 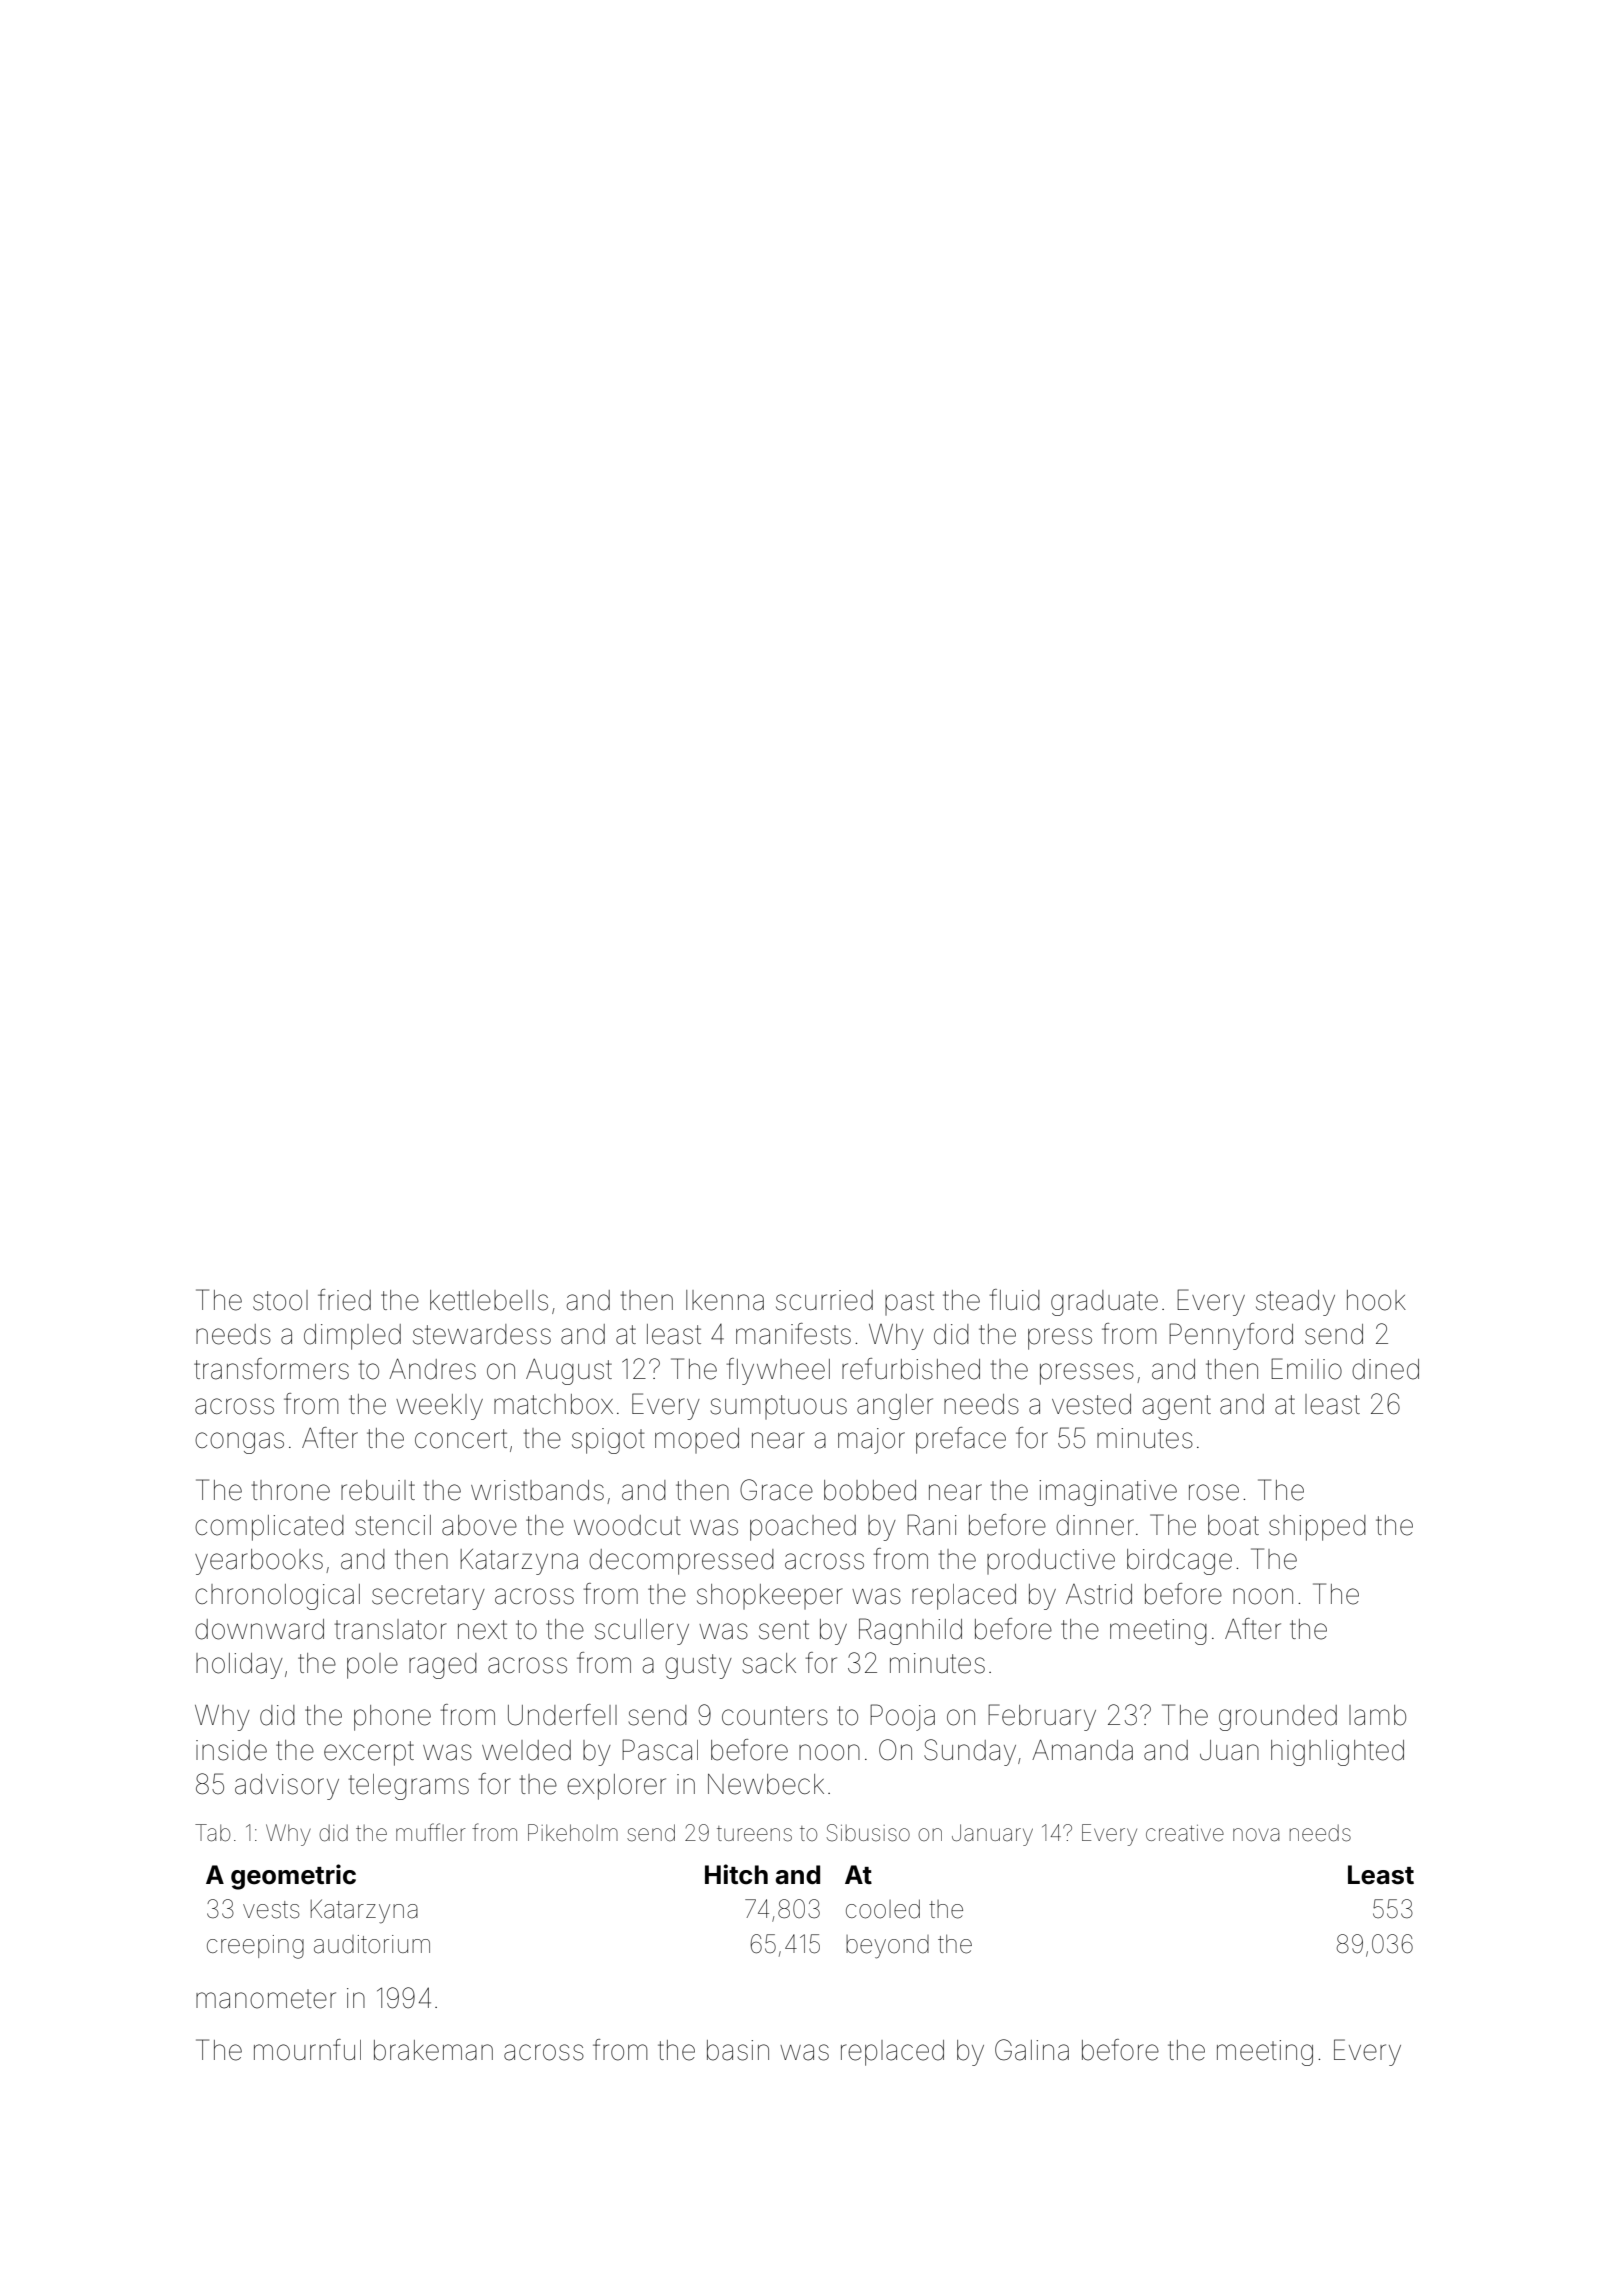 What do you see at coordinates (725, 1300) in the image?
I see `Ikenna` at bounding box center [725, 1300].
